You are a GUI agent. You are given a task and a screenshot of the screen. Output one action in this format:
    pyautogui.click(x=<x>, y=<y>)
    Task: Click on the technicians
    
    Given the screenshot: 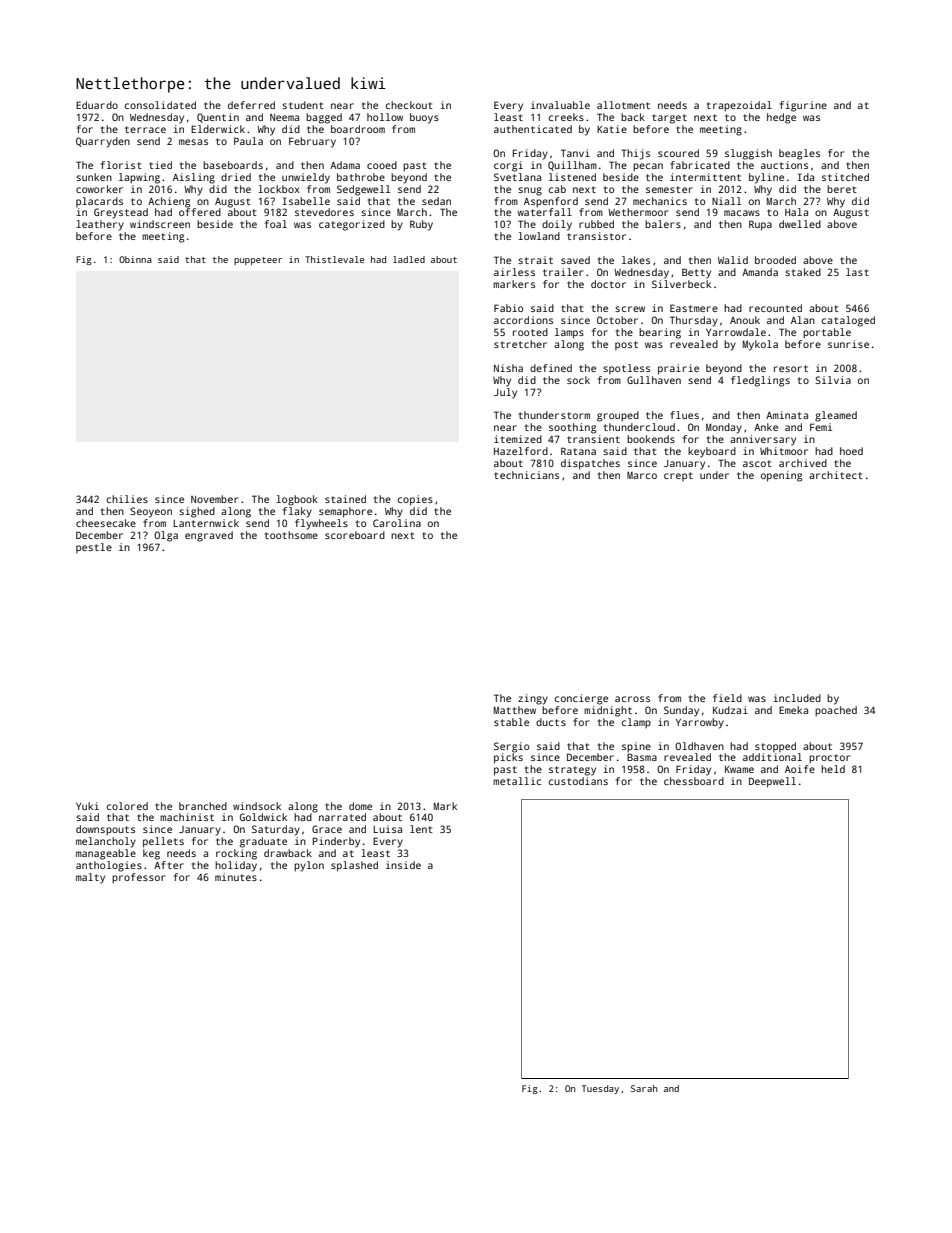 What is the action you would take?
    pyautogui.click(x=526, y=475)
